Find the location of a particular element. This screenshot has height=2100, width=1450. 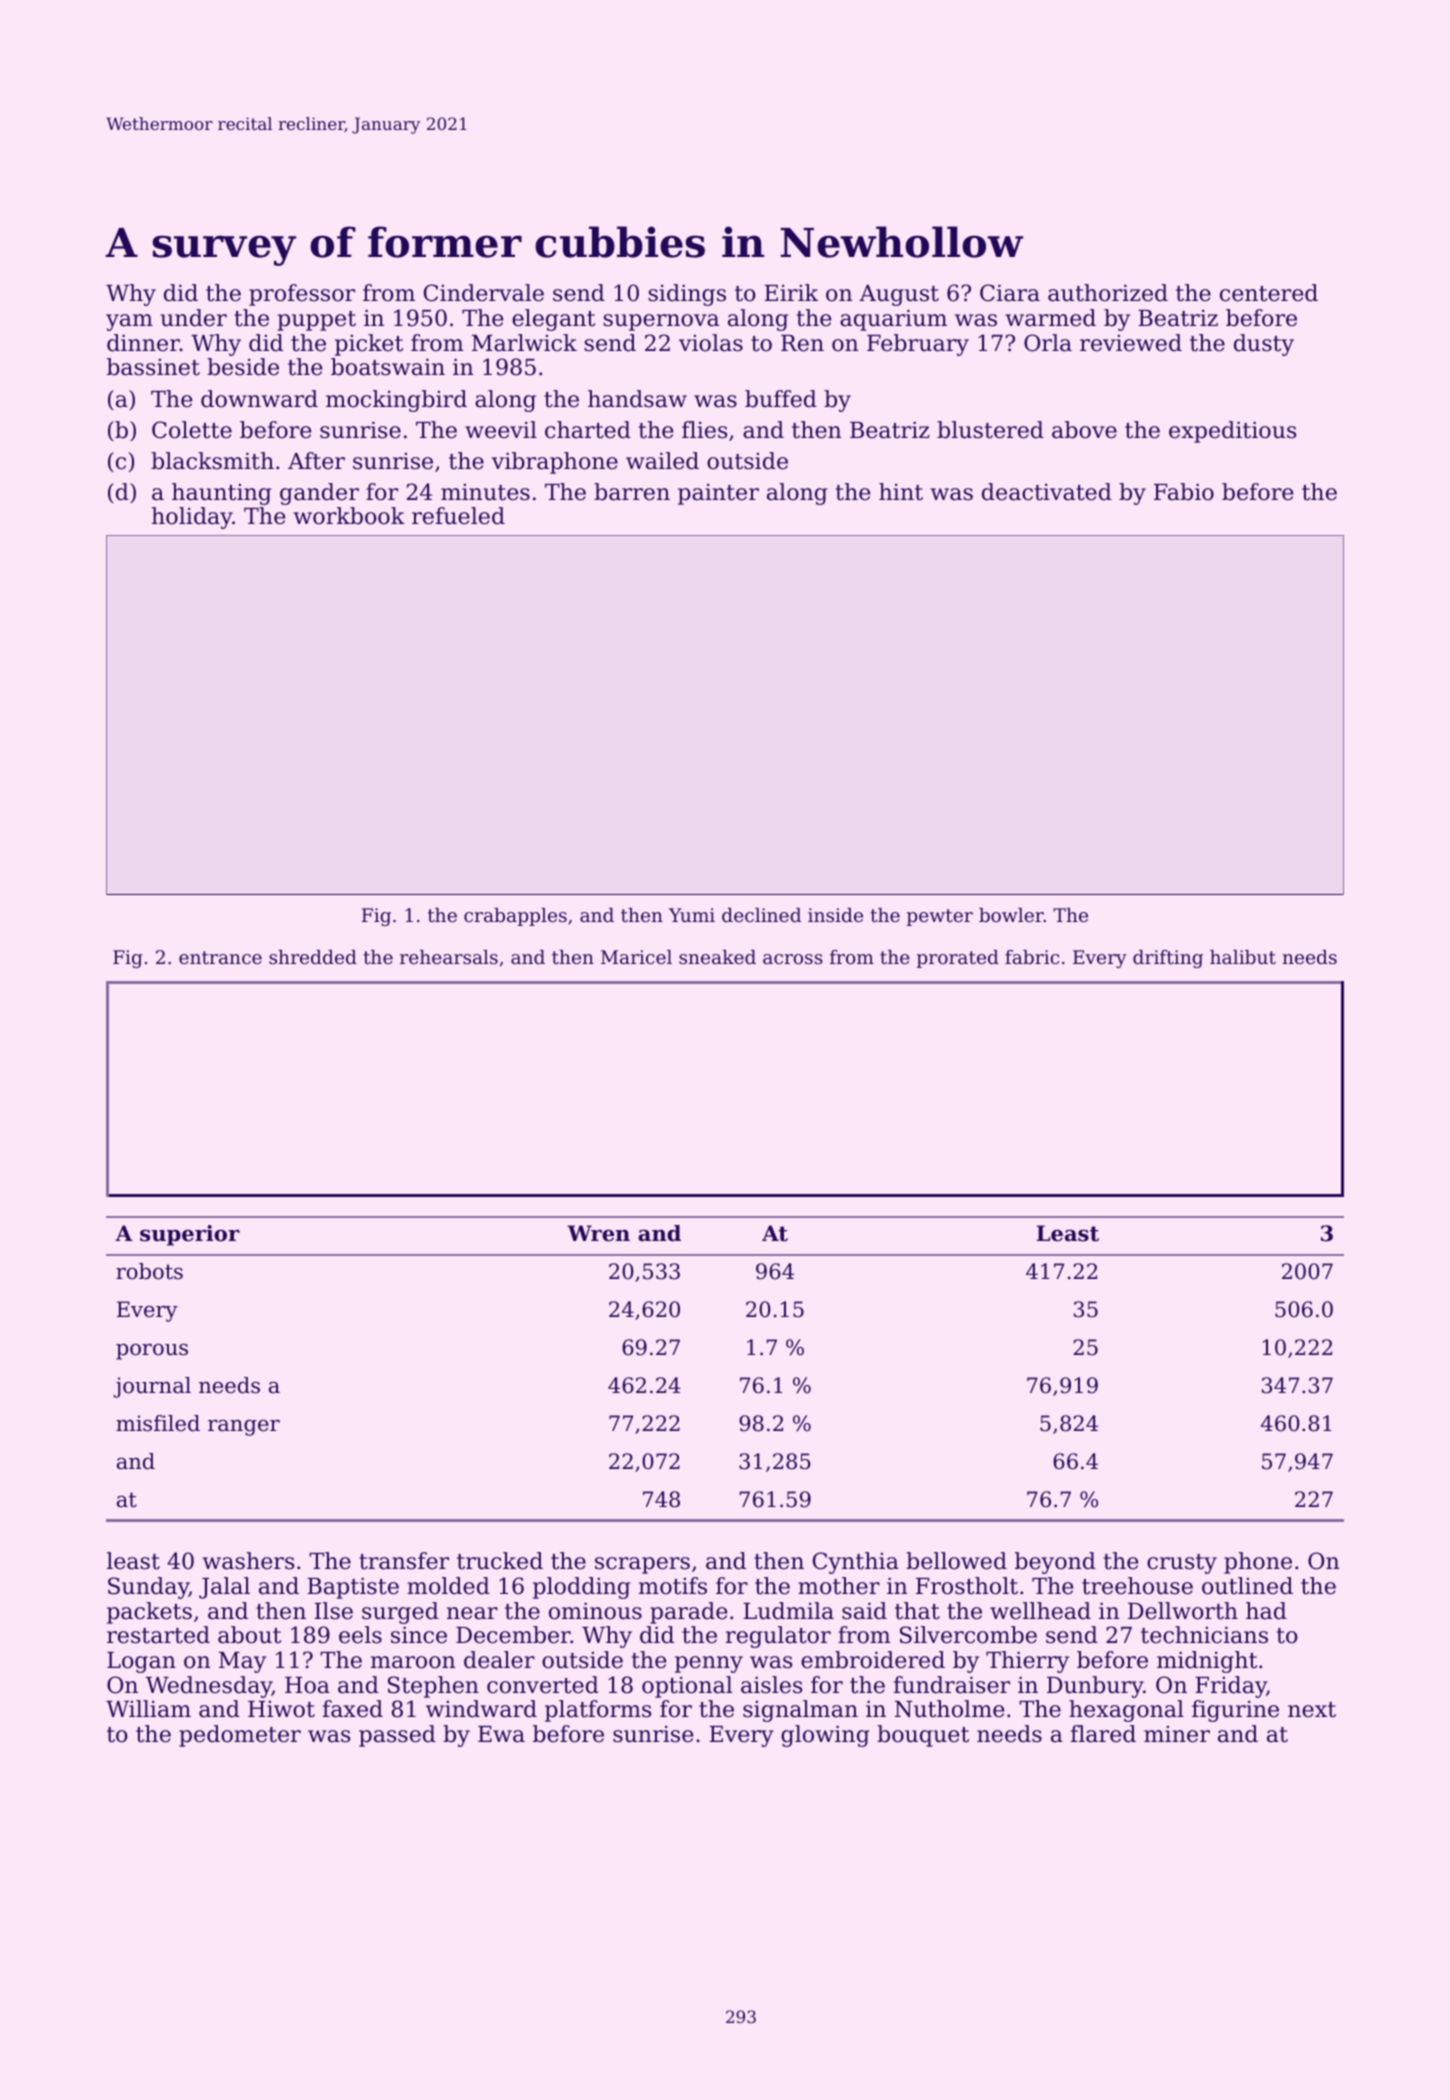

dusty is located at coordinates (1264, 345).
